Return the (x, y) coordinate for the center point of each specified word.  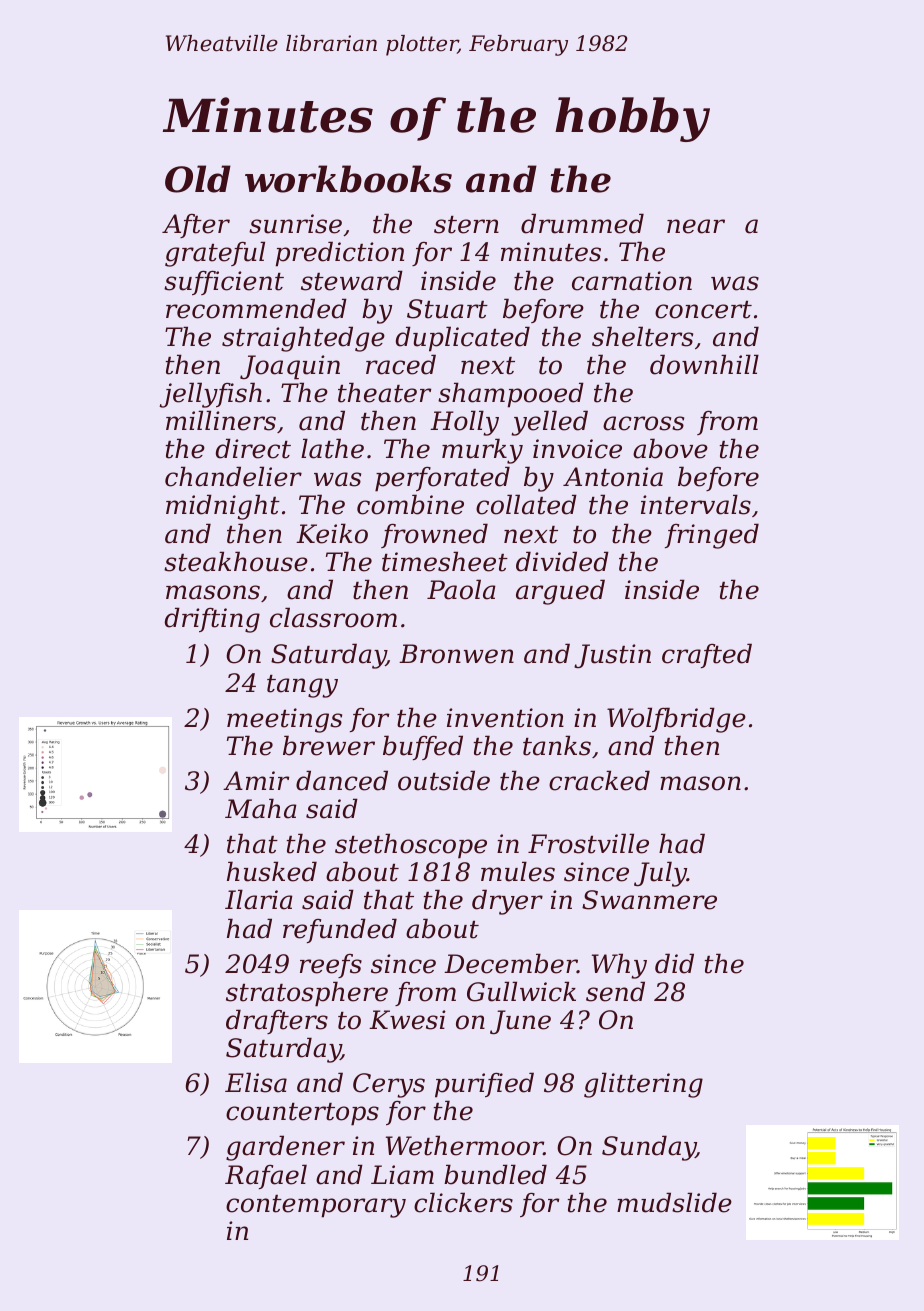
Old (198, 179)
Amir (256, 780)
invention (505, 718)
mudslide (674, 1202)
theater (384, 392)
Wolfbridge (676, 720)
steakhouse (236, 561)
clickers (463, 1202)
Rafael (266, 1176)
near (696, 226)
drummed (582, 223)
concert (703, 310)
